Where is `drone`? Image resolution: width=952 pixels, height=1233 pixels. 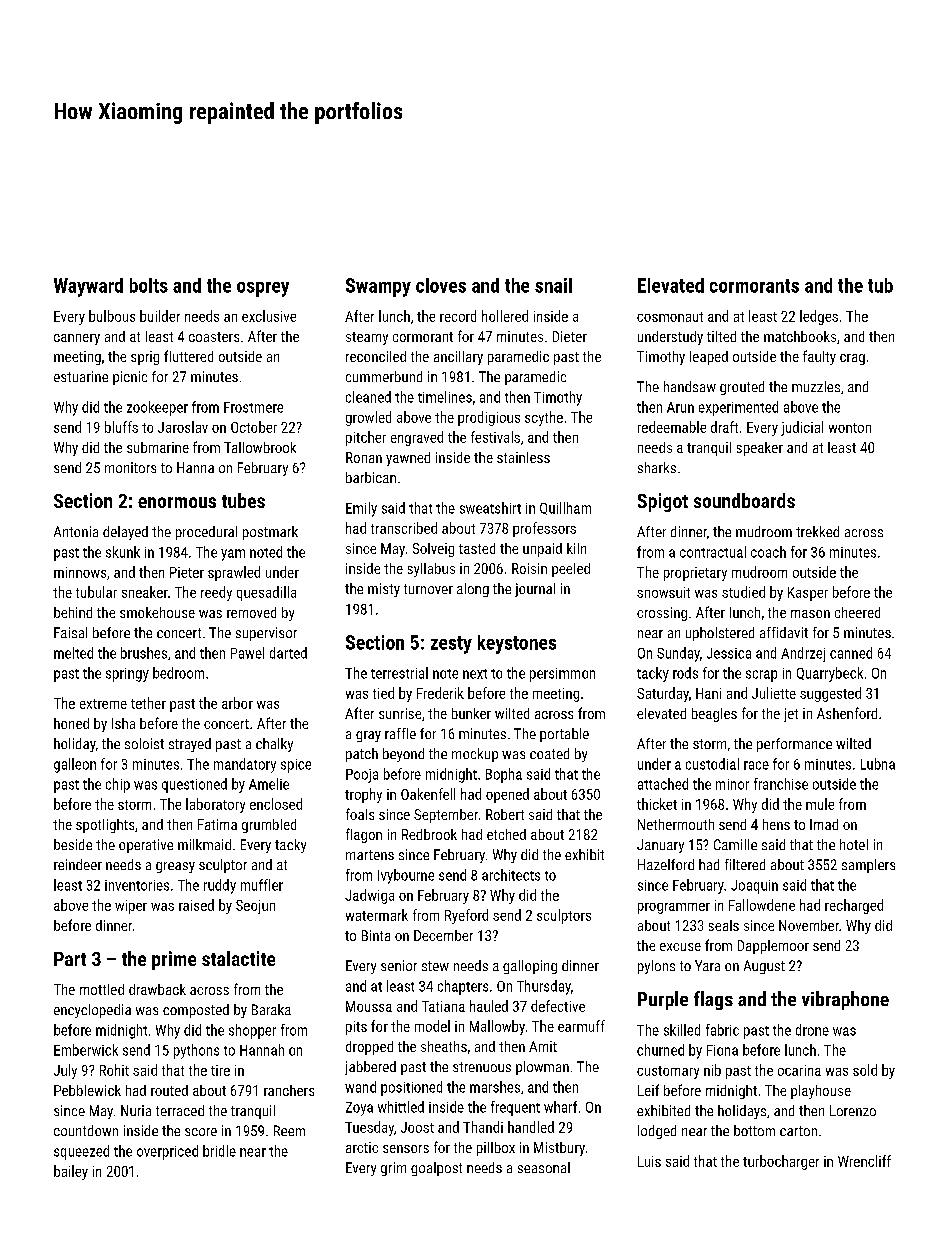
drone is located at coordinates (812, 1030).
